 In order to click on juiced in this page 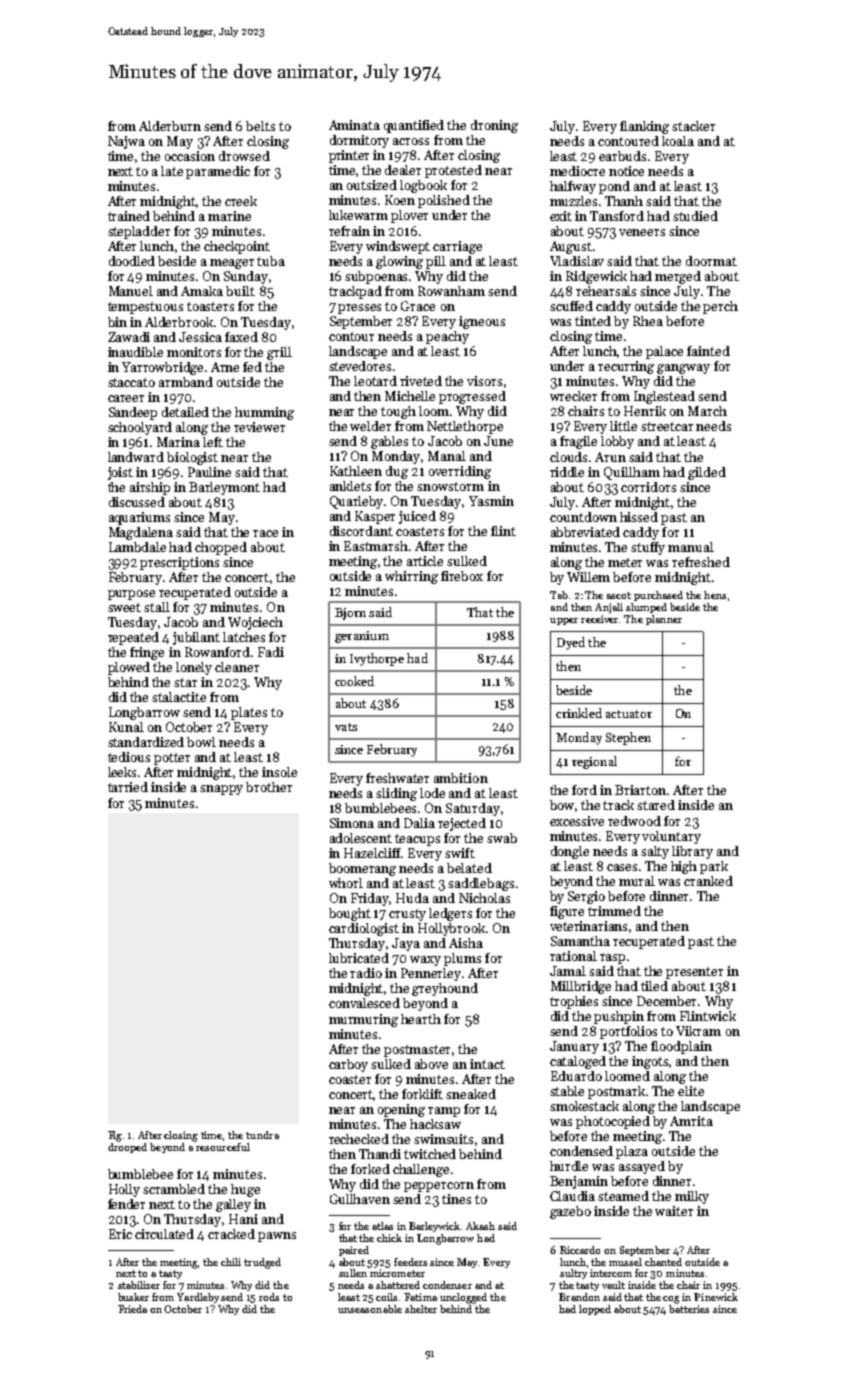, I will do `click(417, 517)`.
